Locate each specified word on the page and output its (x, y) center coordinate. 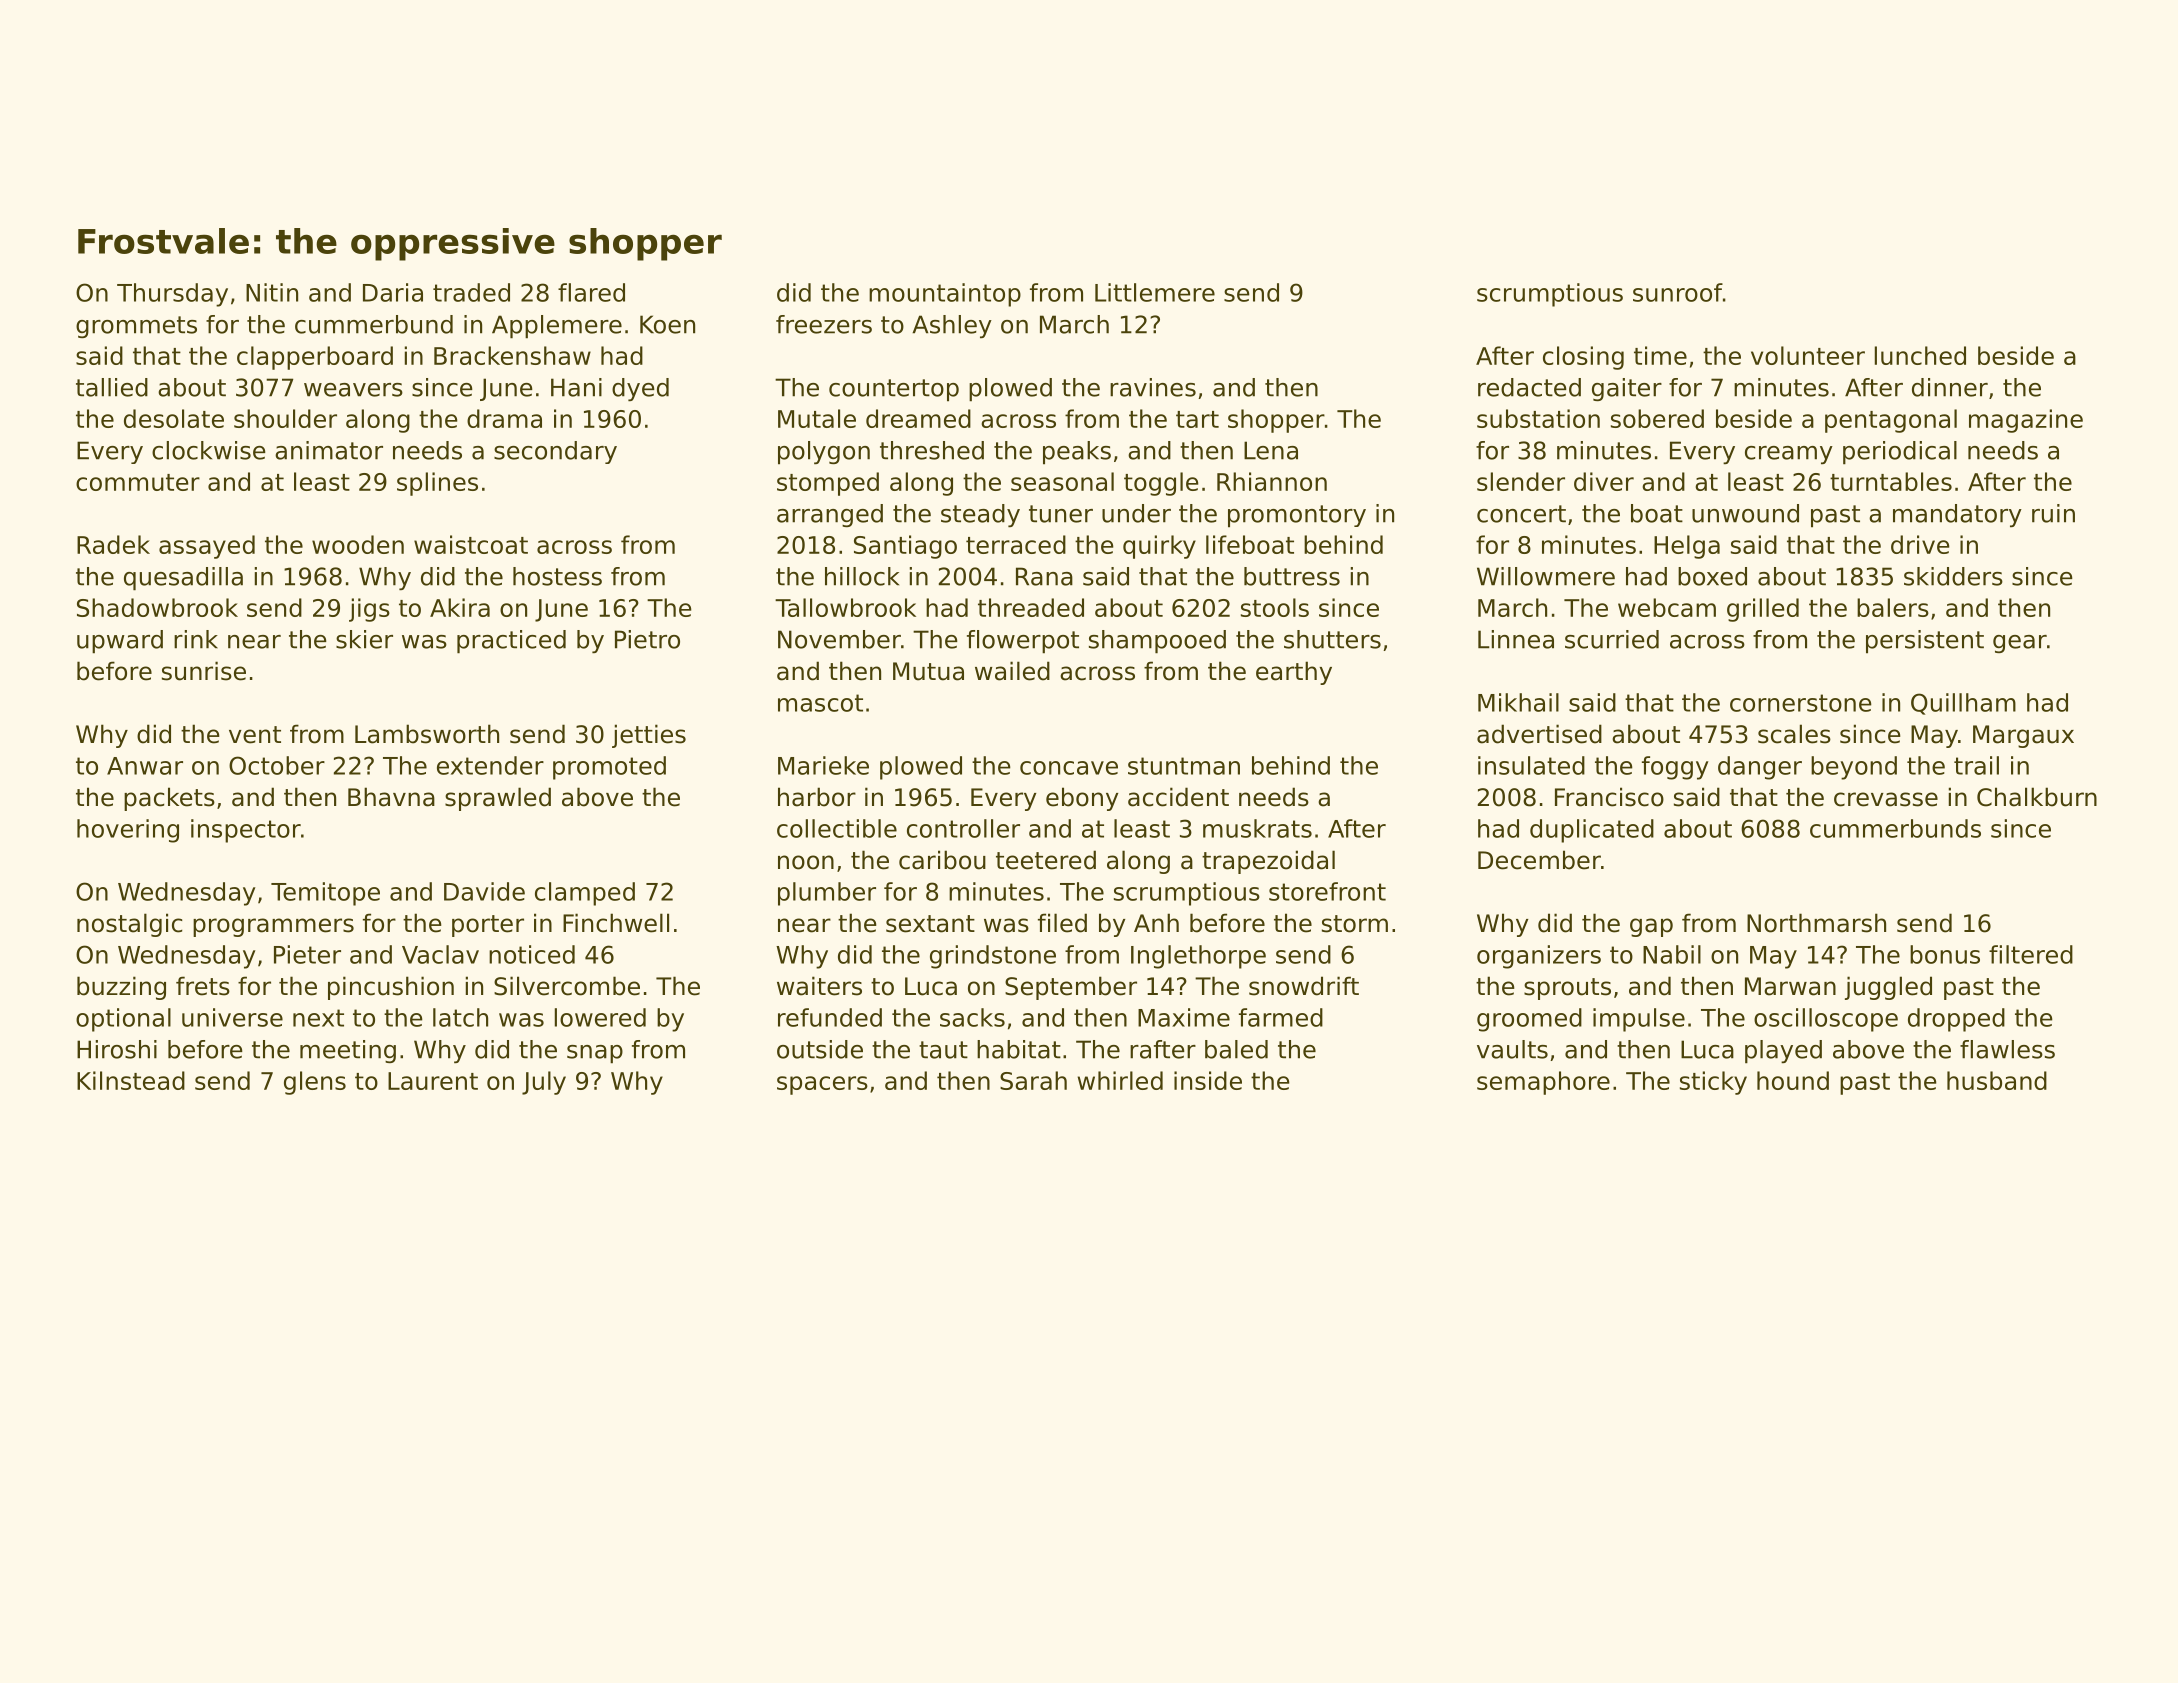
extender (490, 765)
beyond (1854, 768)
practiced (511, 641)
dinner (1950, 387)
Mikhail (1518, 702)
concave (1069, 768)
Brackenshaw (512, 355)
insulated (1531, 765)
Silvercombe (567, 986)
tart (1197, 419)
